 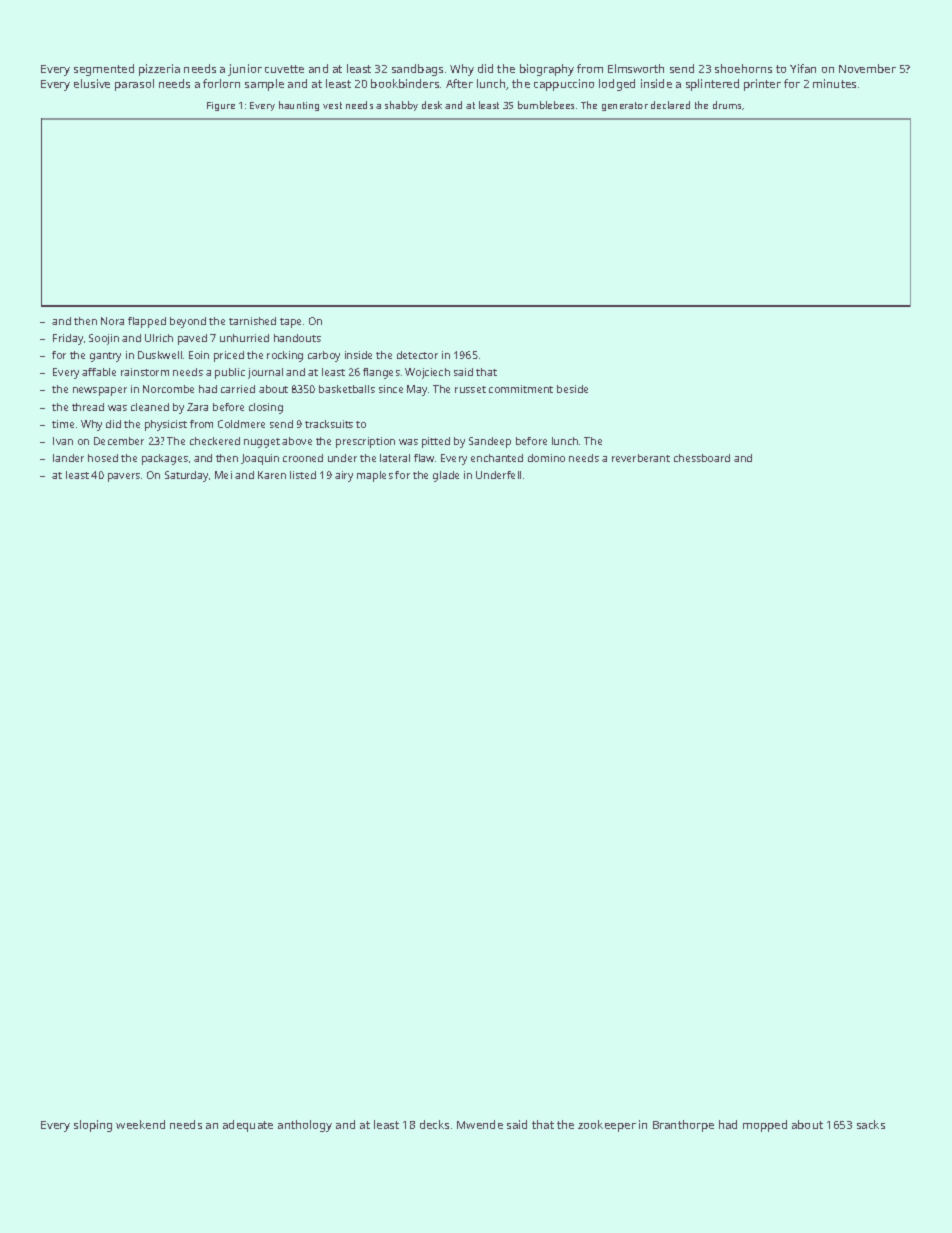 What do you see at coordinates (702, 458) in the screenshot?
I see `chessboard` at bounding box center [702, 458].
